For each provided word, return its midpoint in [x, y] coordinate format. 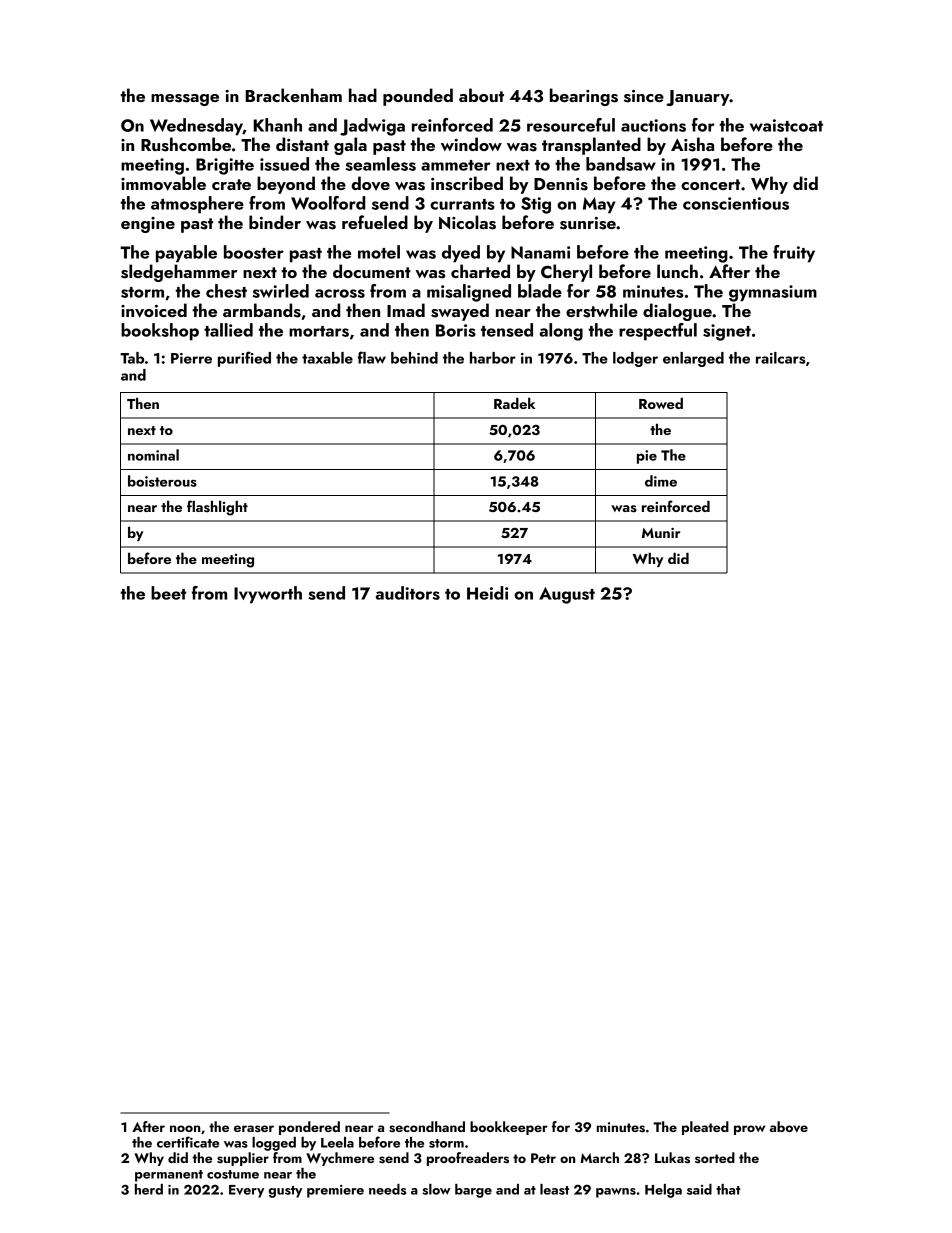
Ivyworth [268, 595]
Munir [661, 533]
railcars [781, 358]
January [698, 98]
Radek [514, 403]
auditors [408, 593]
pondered [309, 1128]
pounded [418, 97]
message [185, 100]
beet [168, 593]
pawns [616, 1193]
